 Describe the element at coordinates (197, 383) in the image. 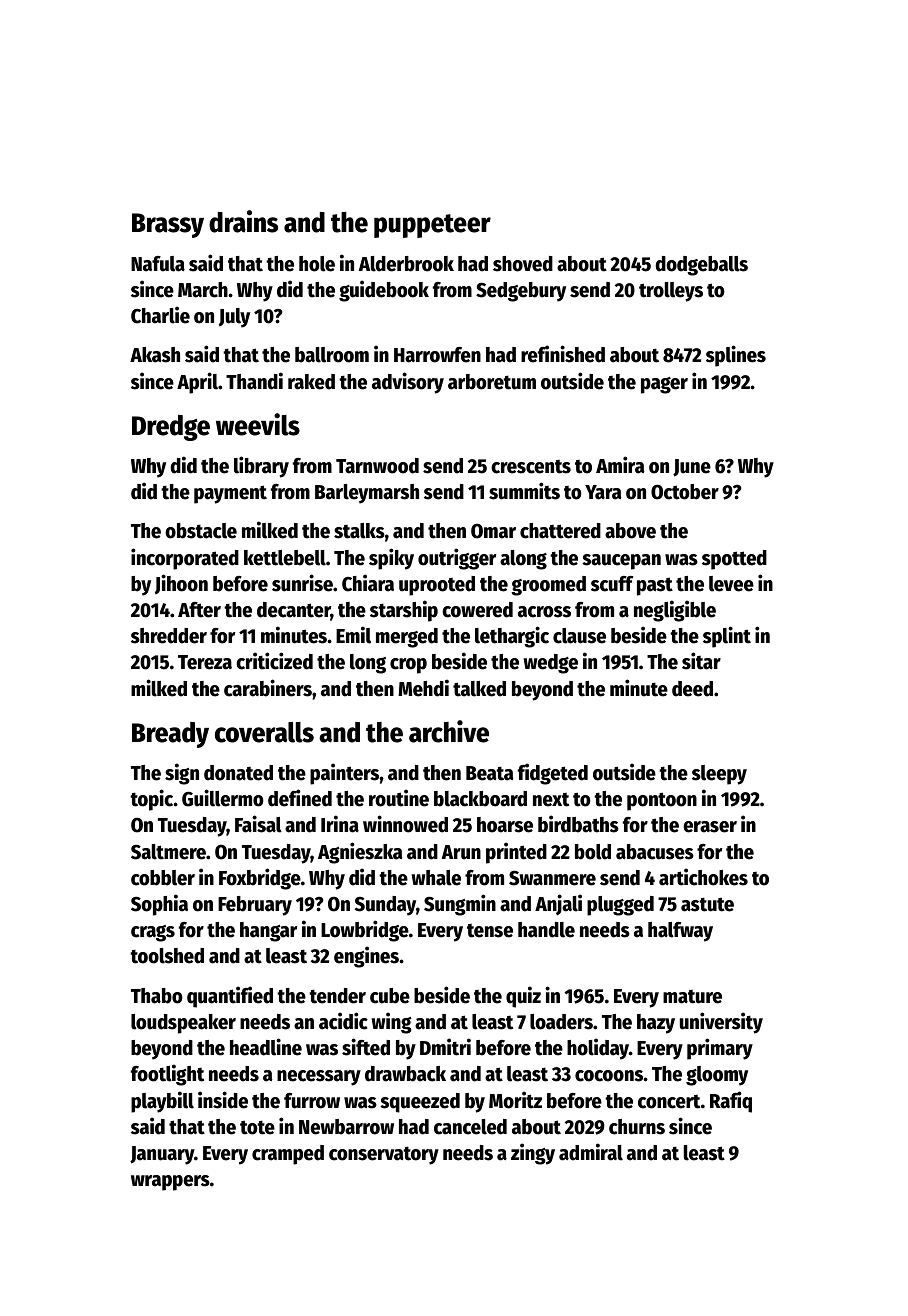

I see `April` at that location.
